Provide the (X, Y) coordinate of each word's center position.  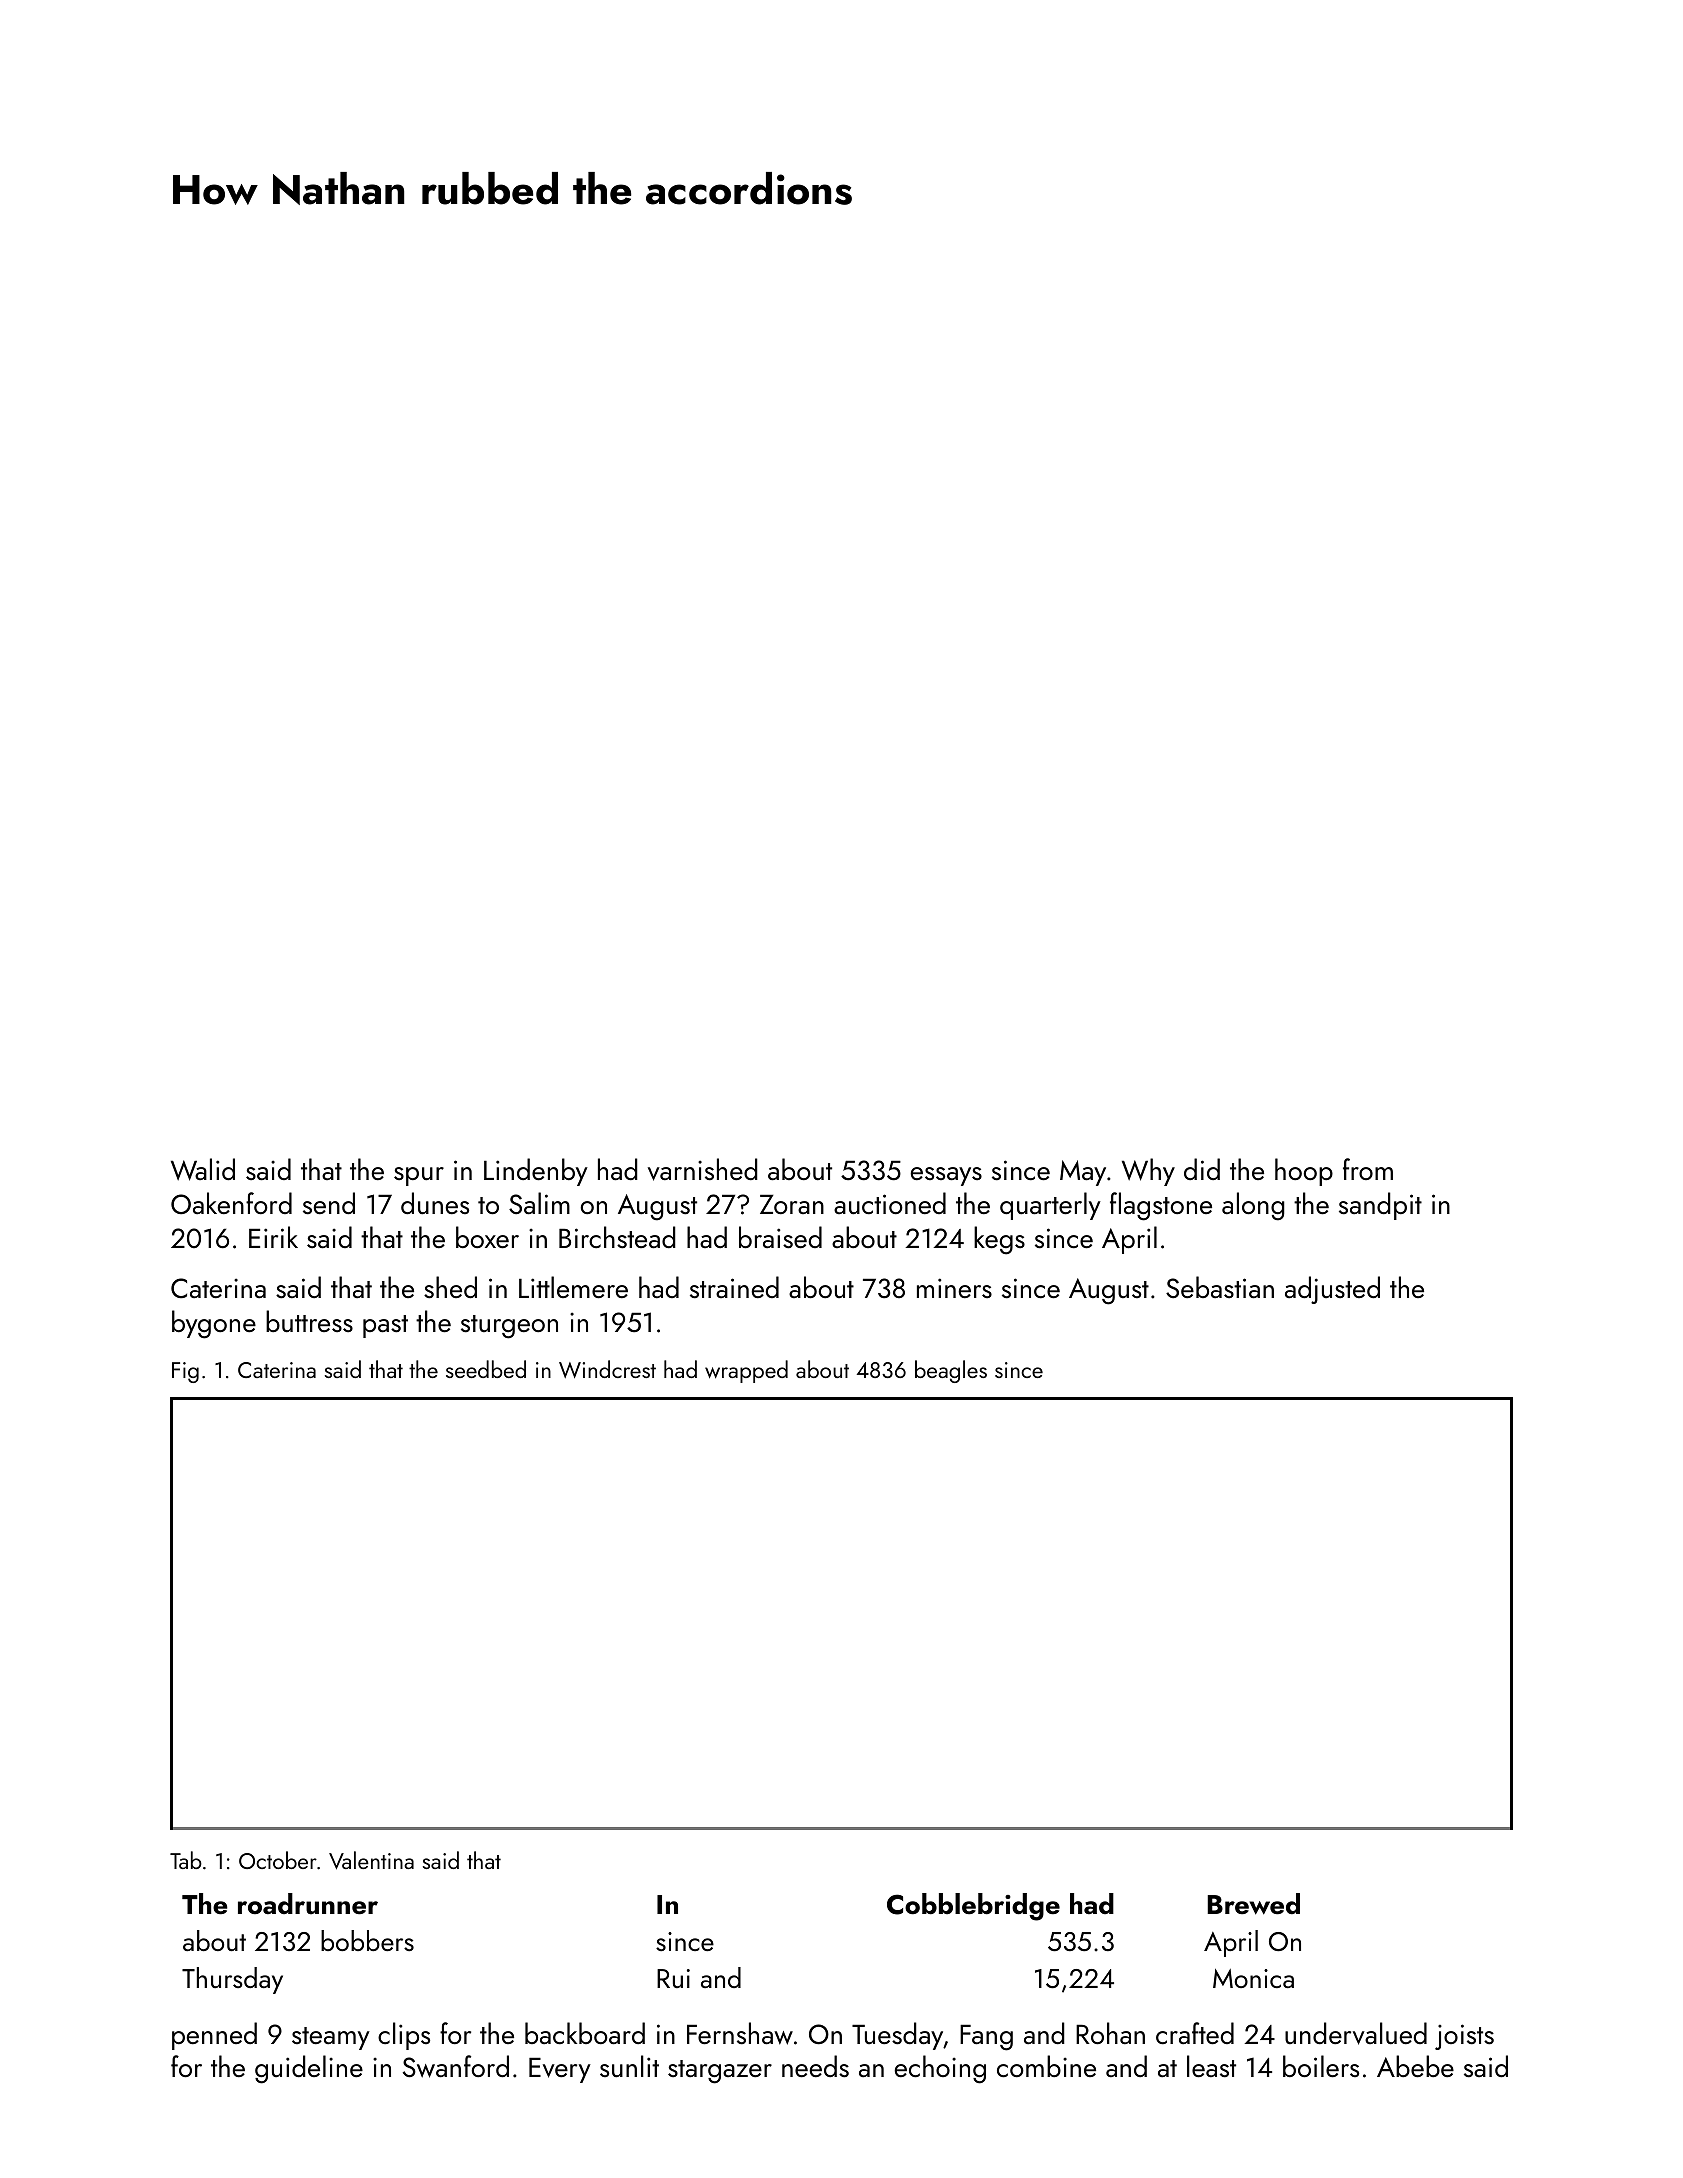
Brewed (1253, 1904)
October (278, 1860)
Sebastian (1220, 1287)
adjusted (1332, 1290)
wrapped (746, 1371)
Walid (203, 1169)
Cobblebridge (973, 1907)
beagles (951, 1371)
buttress (309, 1321)
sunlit (629, 2066)
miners (954, 1288)
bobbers (367, 1940)
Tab (186, 1860)
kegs (999, 1240)
